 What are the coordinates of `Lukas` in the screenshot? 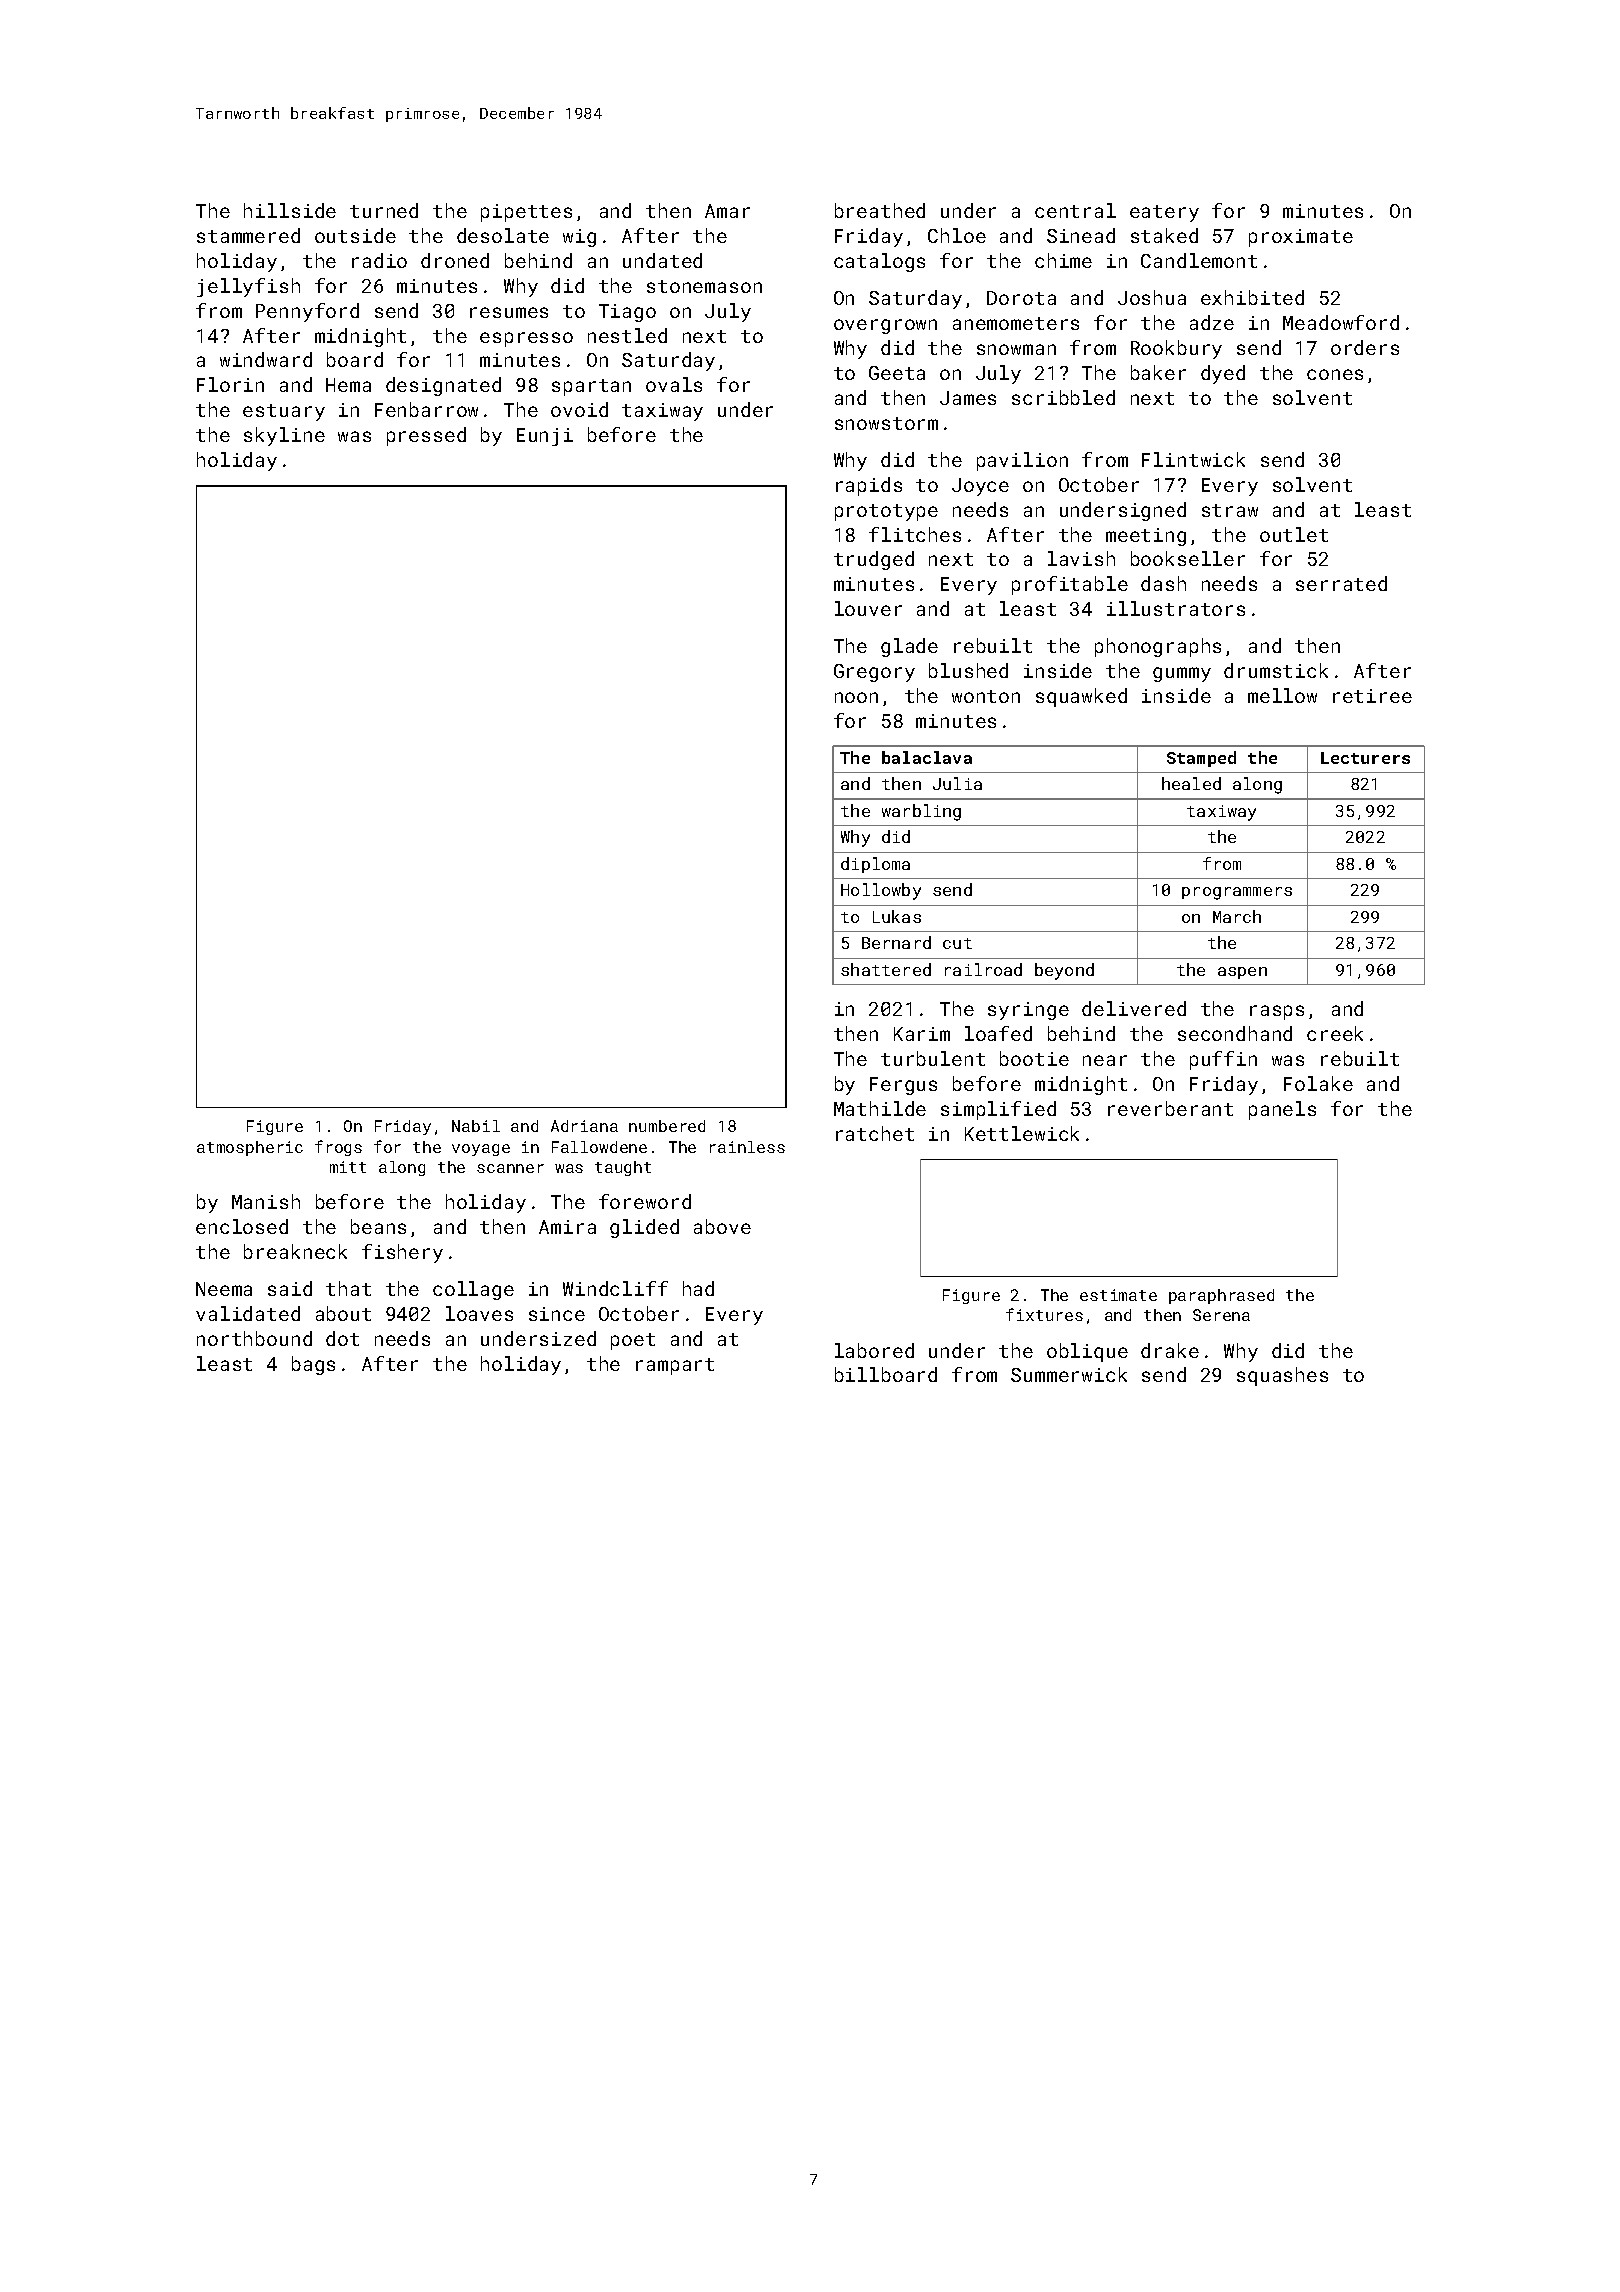 It's located at (897, 916).
